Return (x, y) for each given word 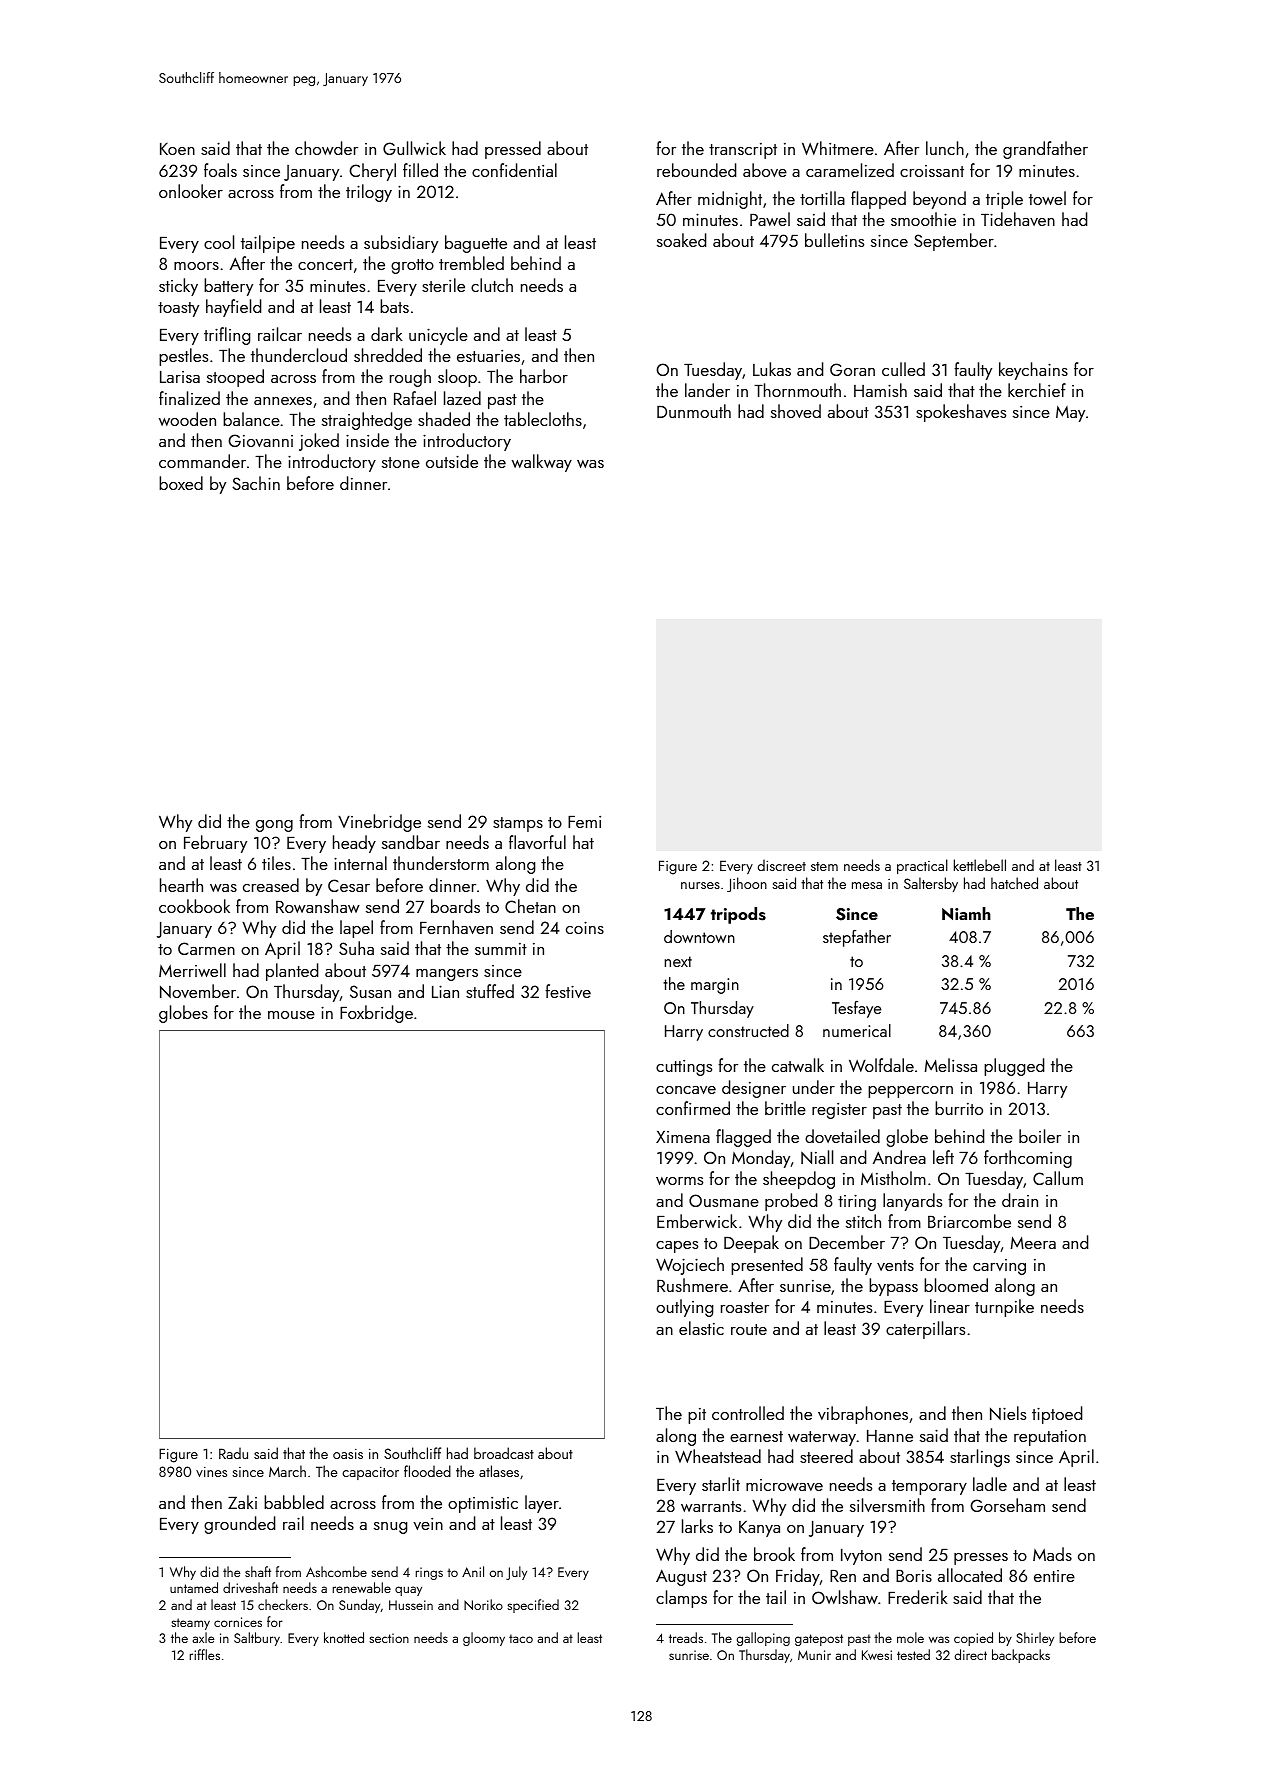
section (389, 1638)
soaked (681, 240)
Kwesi (877, 1655)
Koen (177, 149)
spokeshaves (961, 413)
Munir (814, 1655)
